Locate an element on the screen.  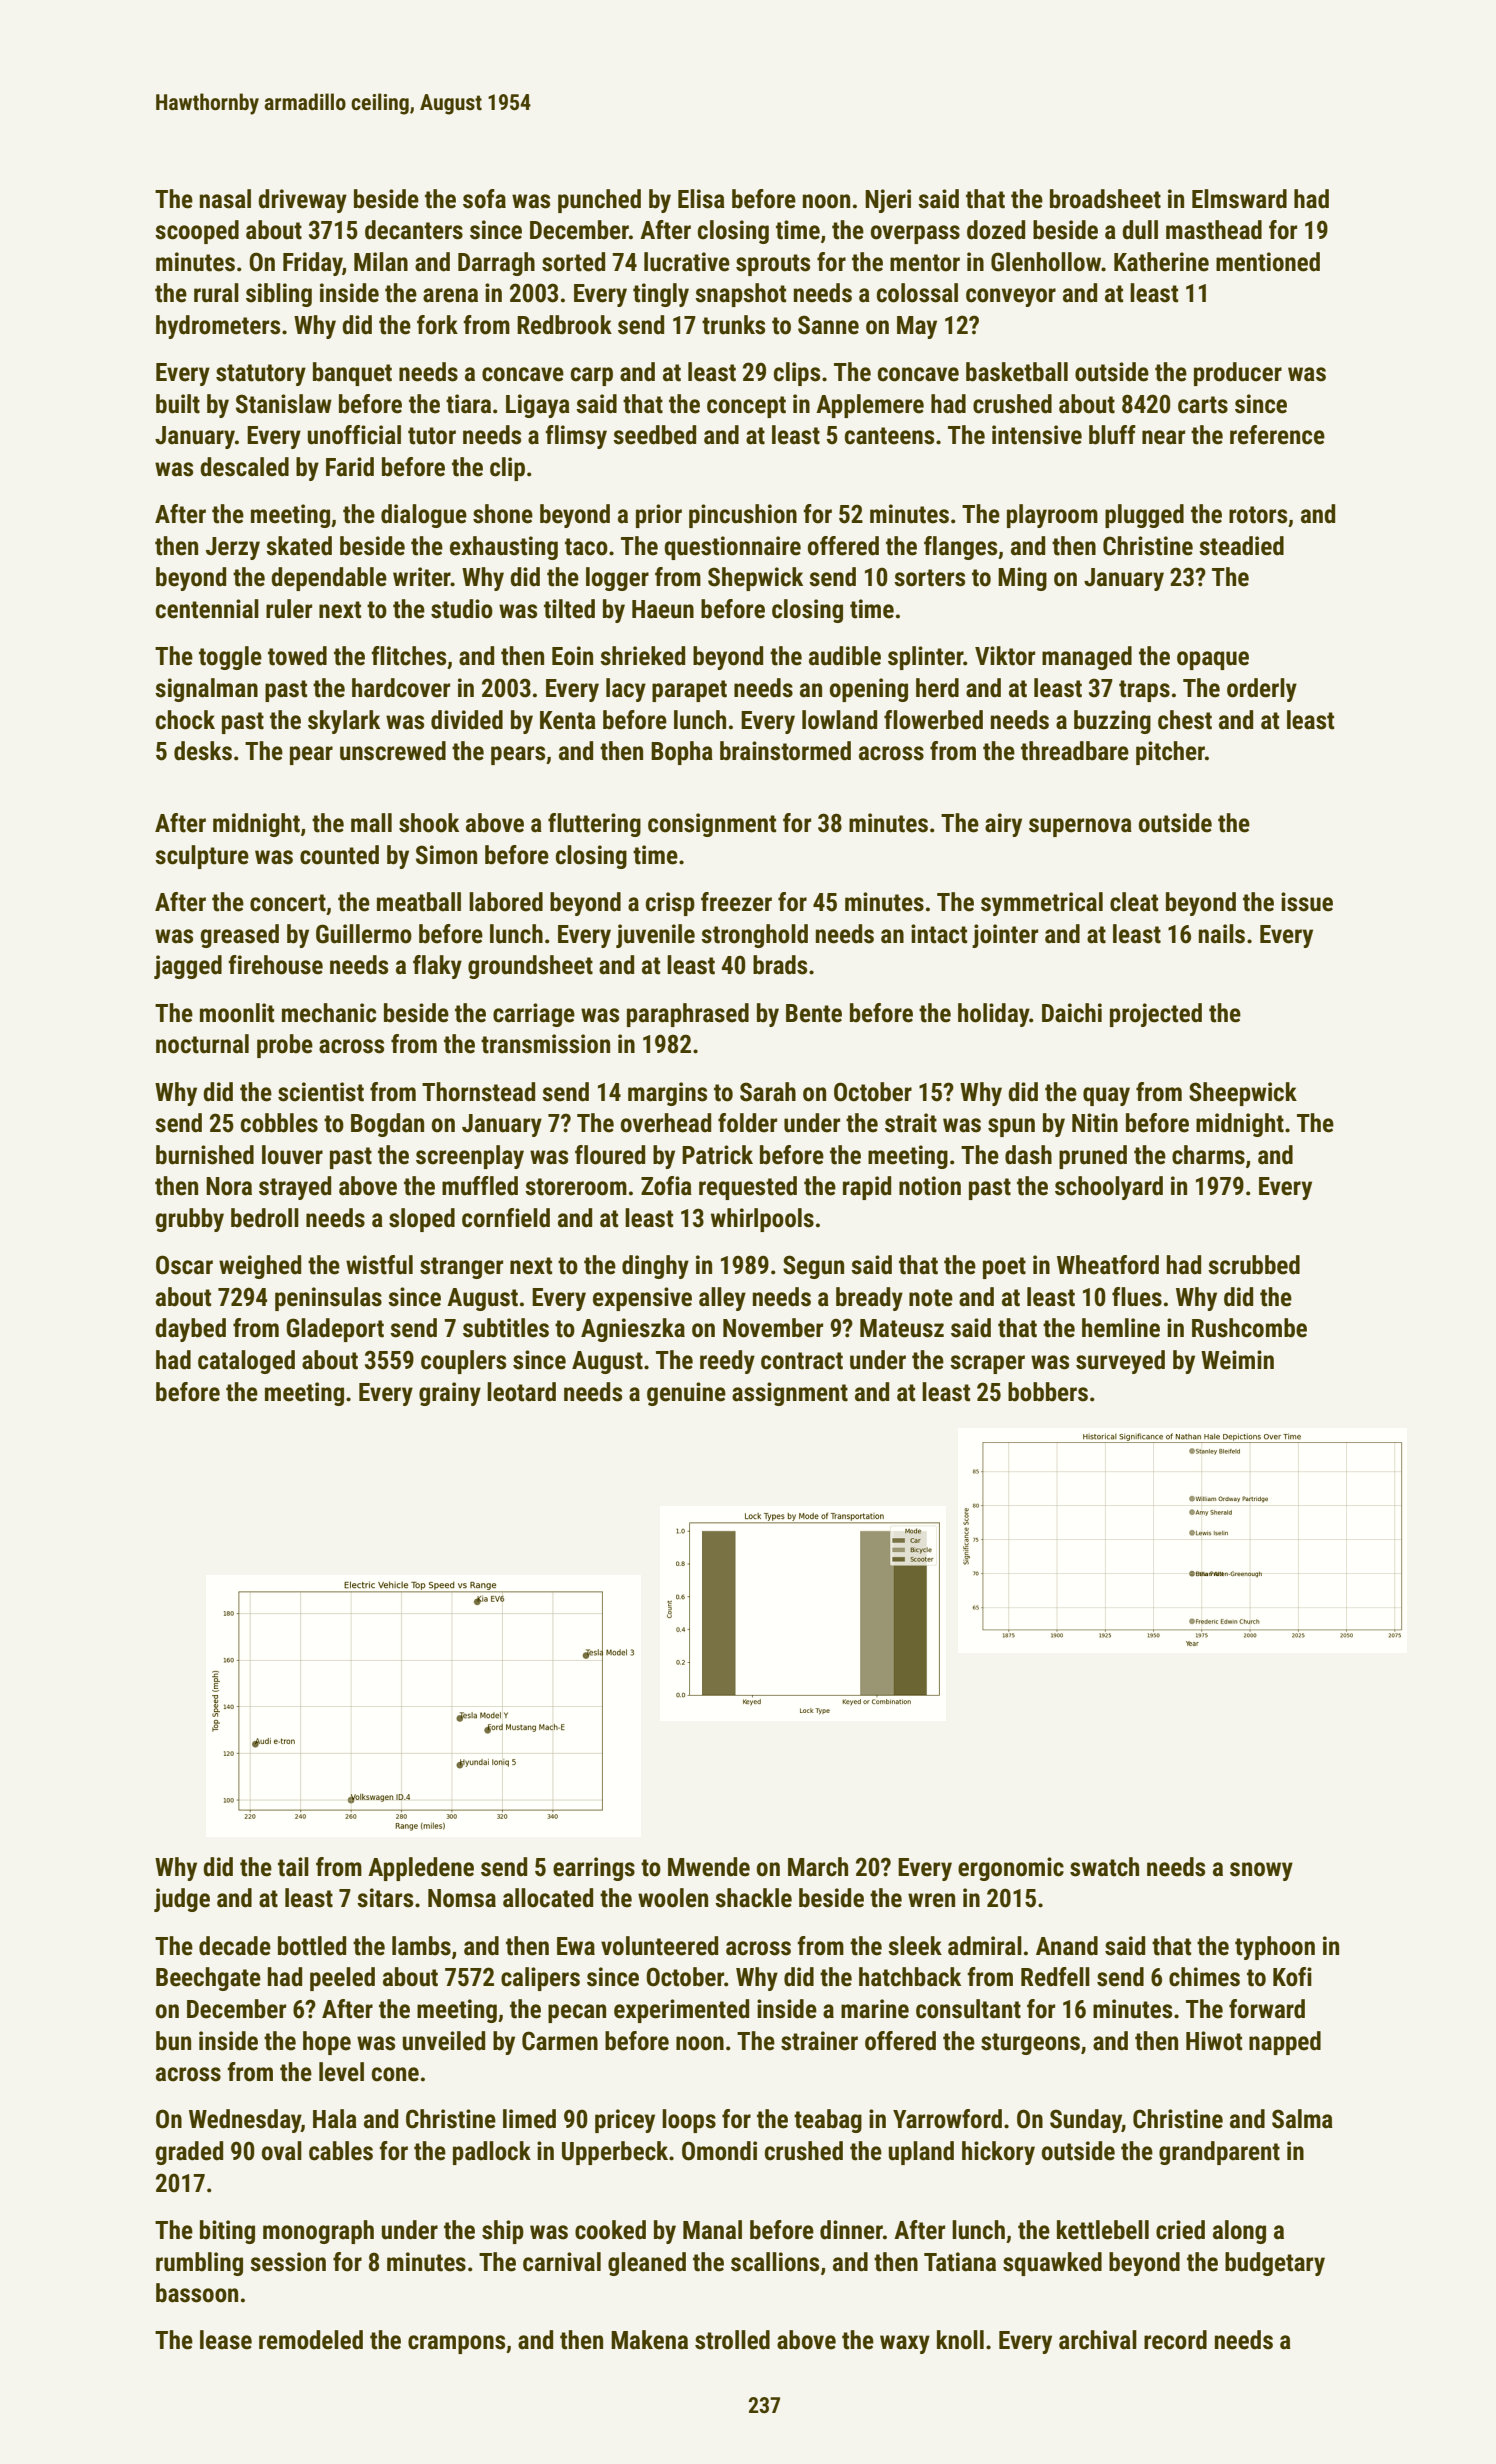
grainy is located at coordinates (450, 1394).
